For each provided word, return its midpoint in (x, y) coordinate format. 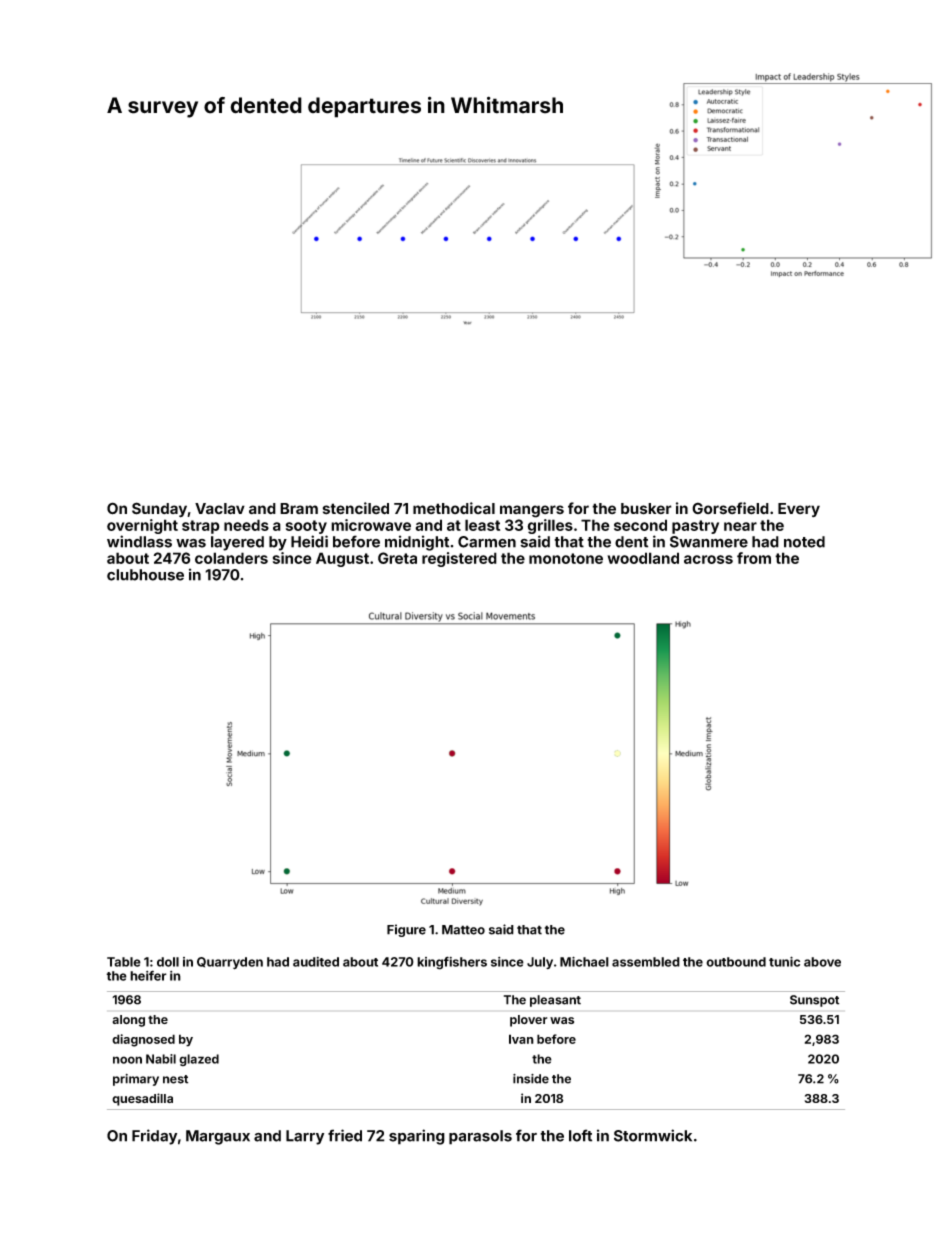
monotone (566, 558)
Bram (299, 508)
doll (168, 962)
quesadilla (142, 1099)
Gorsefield (730, 508)
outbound (736, 962)
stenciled (356, 508)
